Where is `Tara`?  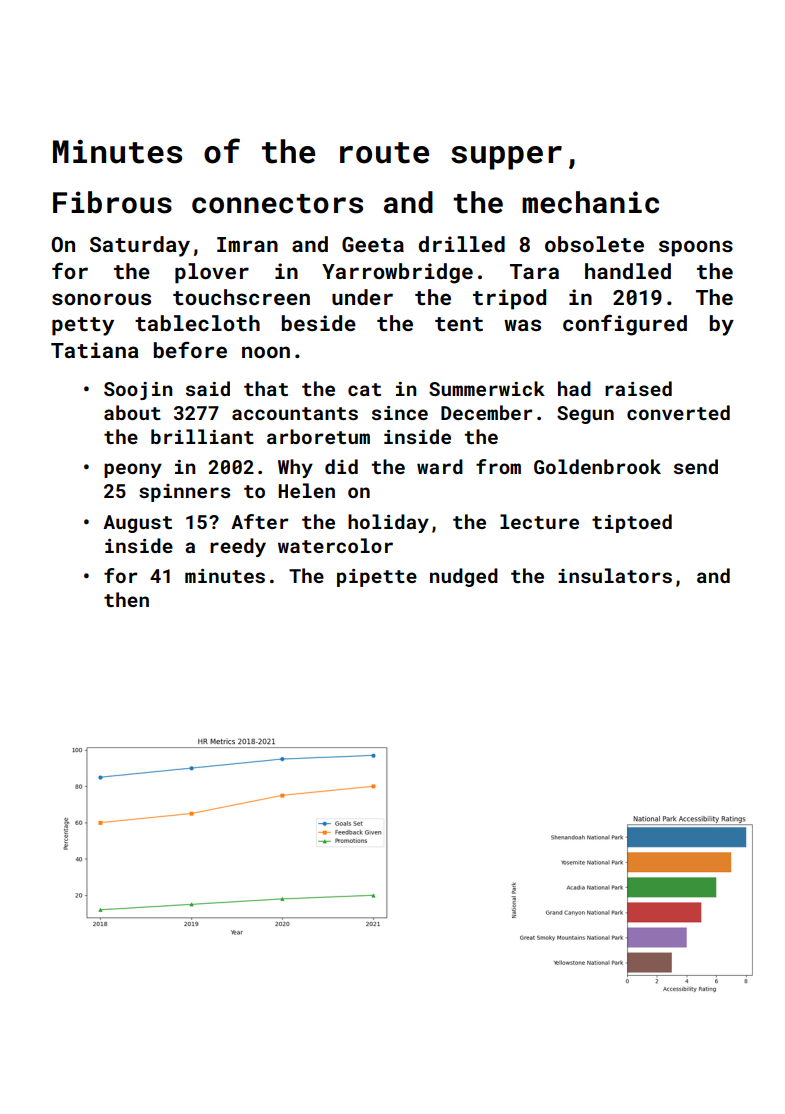
Tara is located at coordinates (534, 271).
